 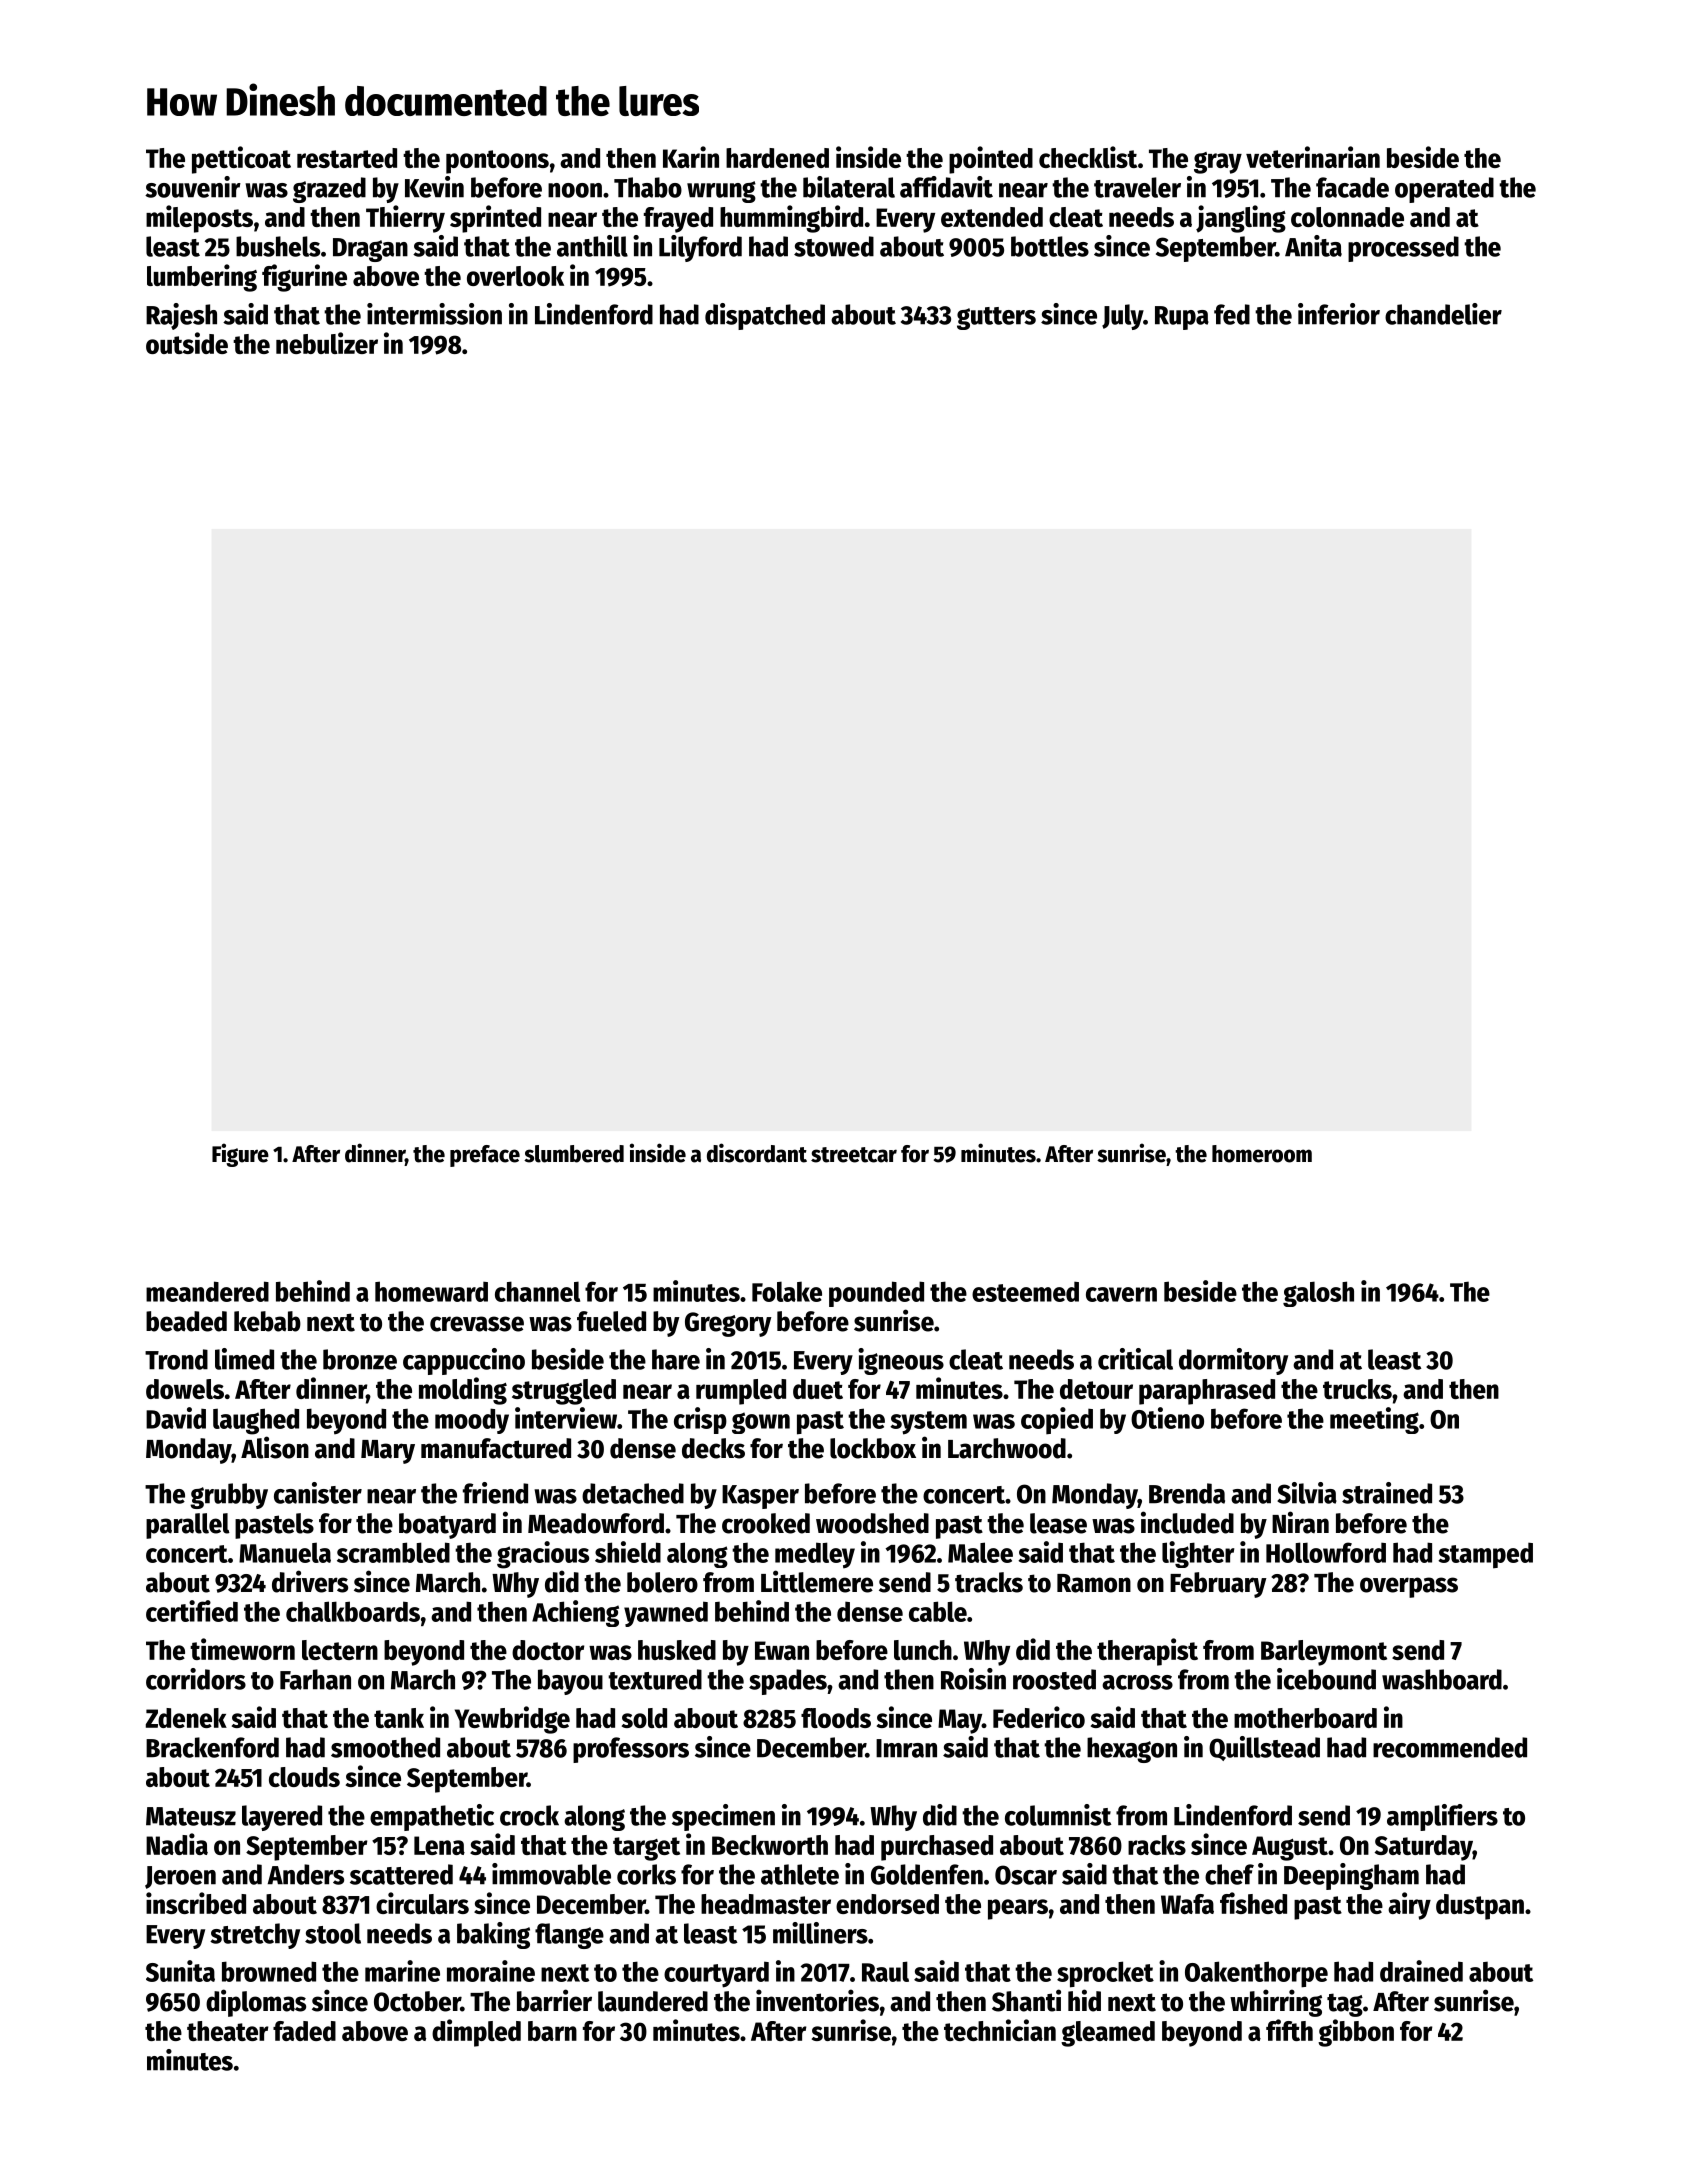 What do you see at coordinates (757, 1153) in the image?
I see `discordant` at bounding box center [757, 1153].
